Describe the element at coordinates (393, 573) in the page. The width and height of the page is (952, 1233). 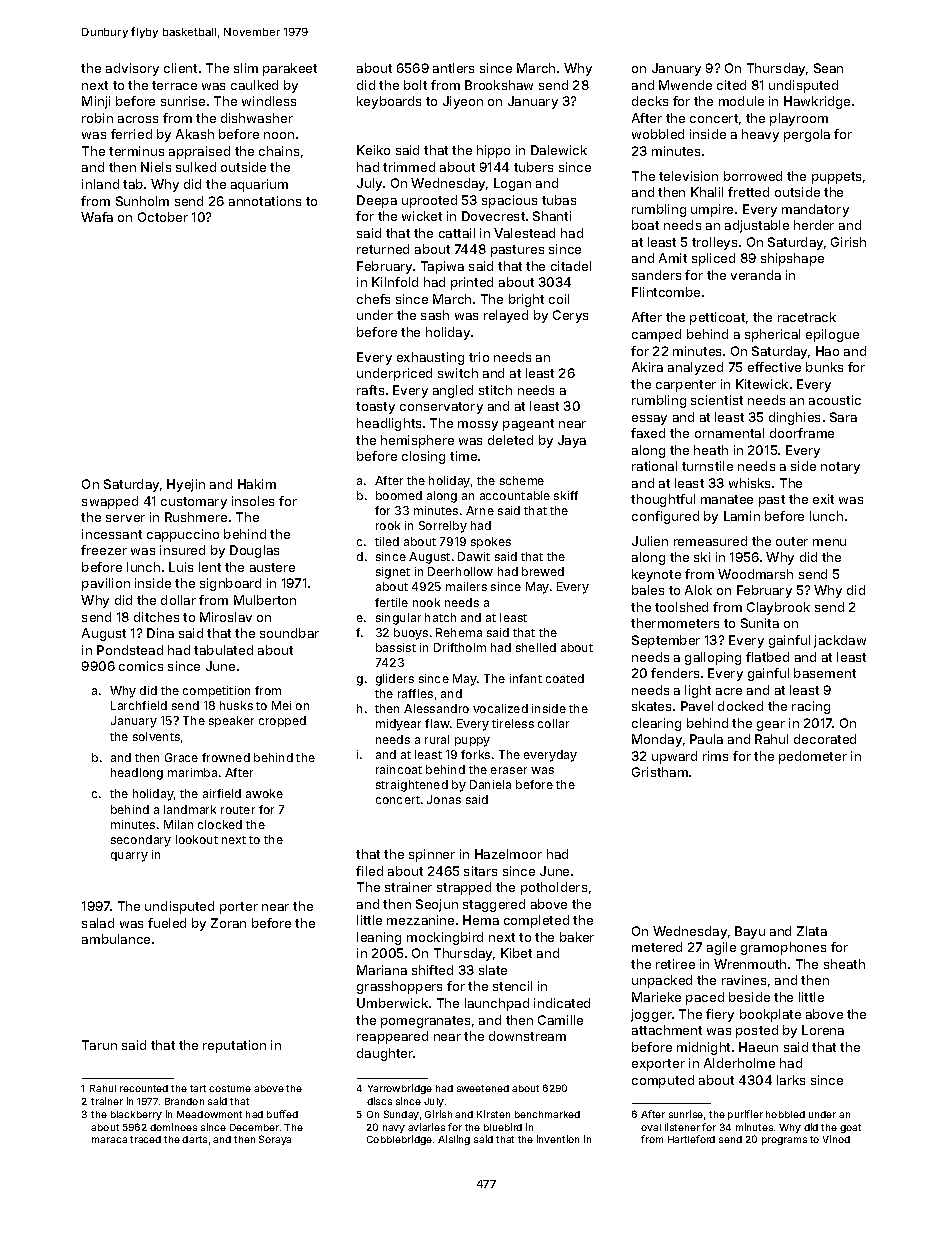
I see `signet` at that location.
